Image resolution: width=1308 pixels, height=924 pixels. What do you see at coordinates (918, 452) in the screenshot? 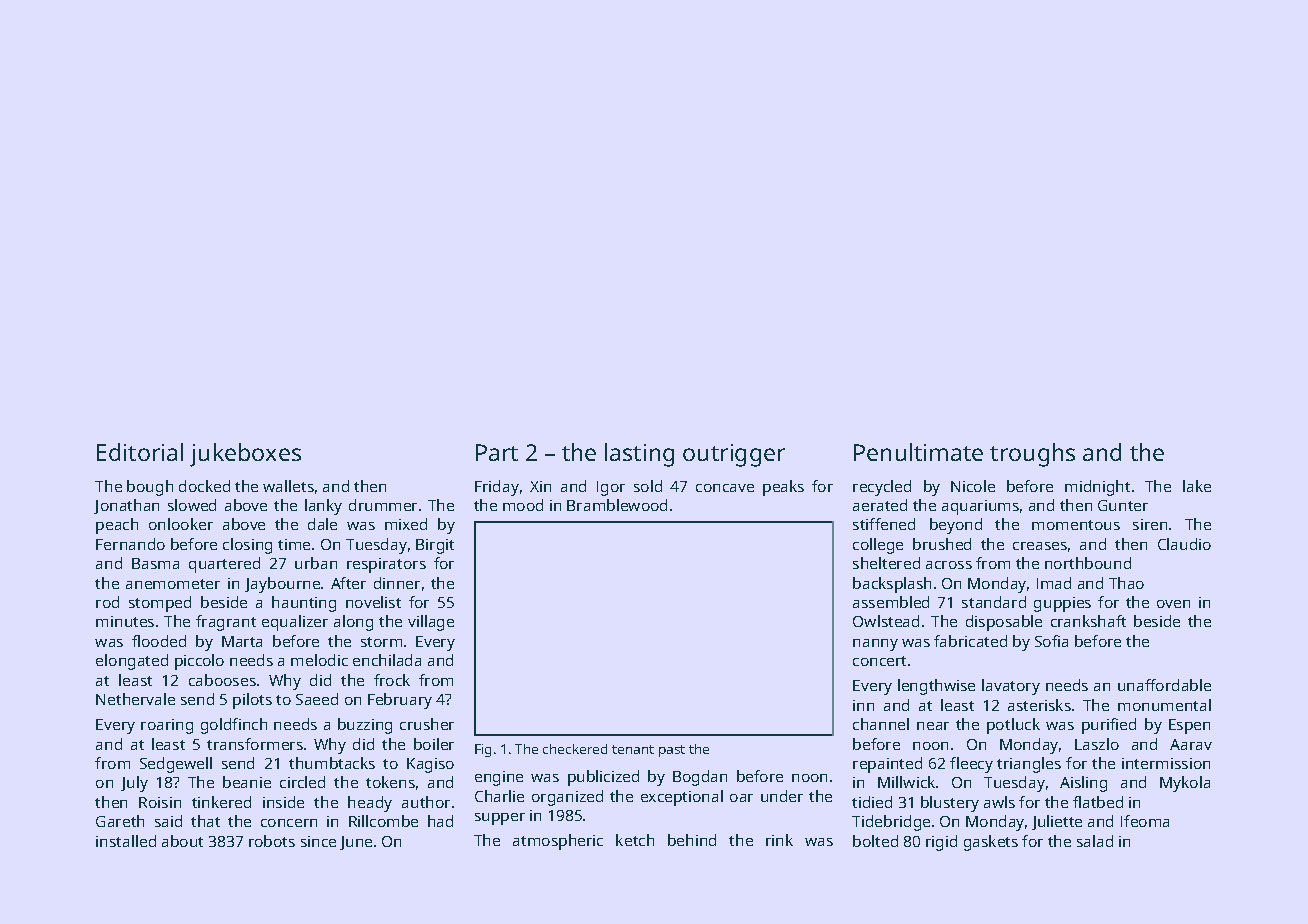
I see `Penultimate` at bounding box center [918, 452].
